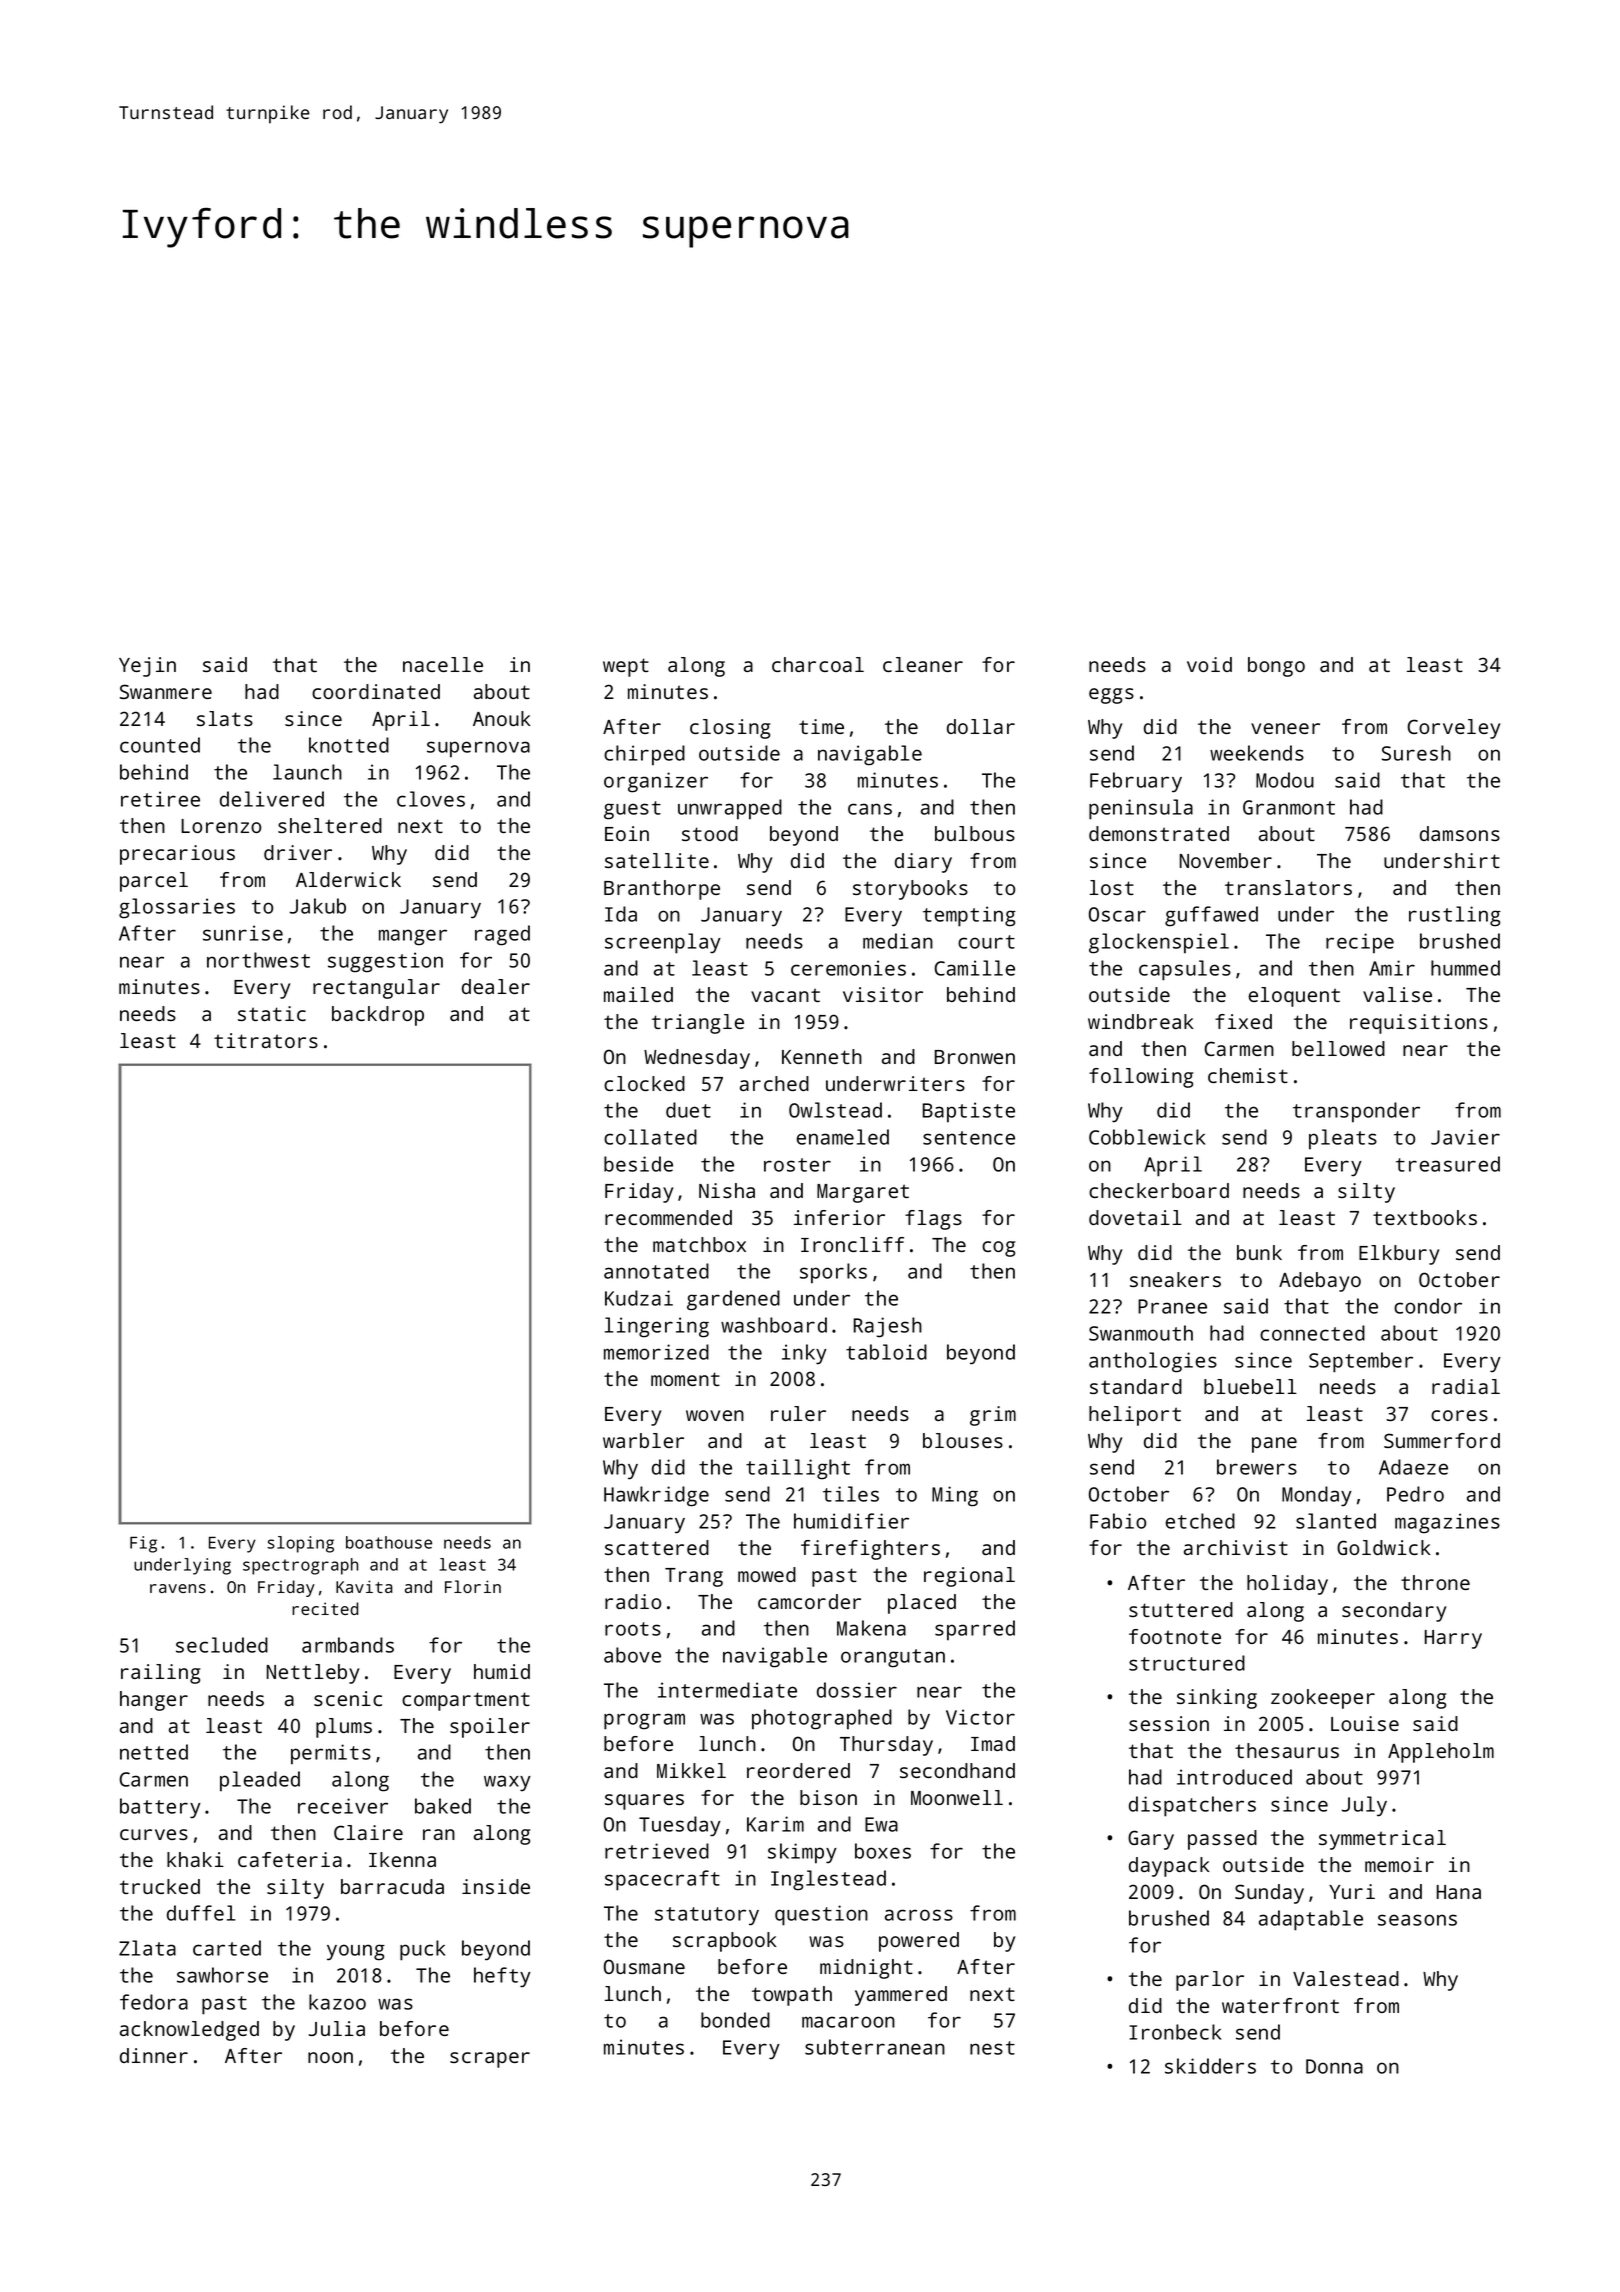 This screenshot has width=1620, height=2292. What do you see at coordinates (643, 1440) in the screenshot?
I see `warbler` at bounding box center [643, 1440].
